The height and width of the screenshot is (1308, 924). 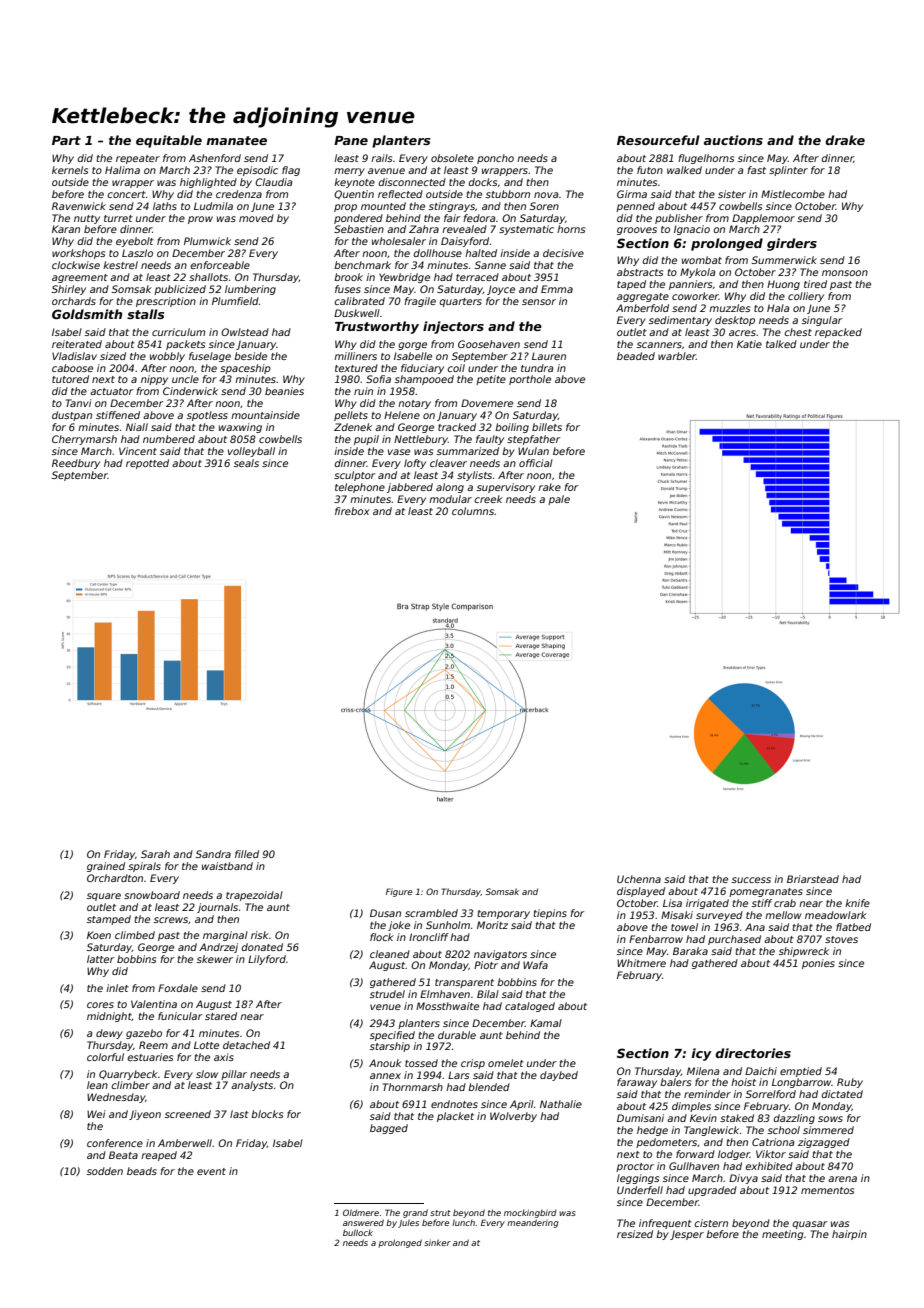 I want to click on temporary, so click(x=503, y=914).
